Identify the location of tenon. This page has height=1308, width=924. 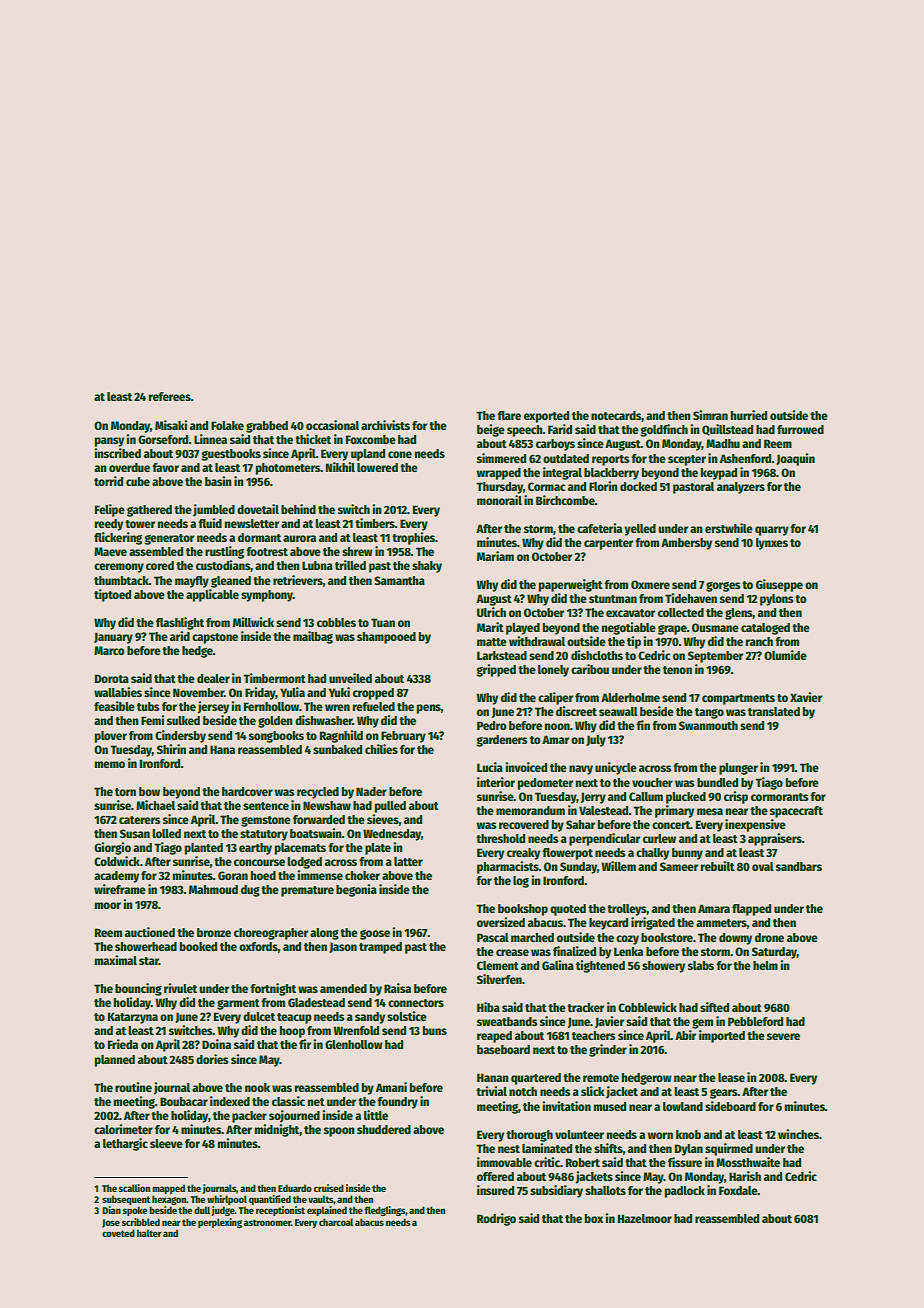
(677, 670).
